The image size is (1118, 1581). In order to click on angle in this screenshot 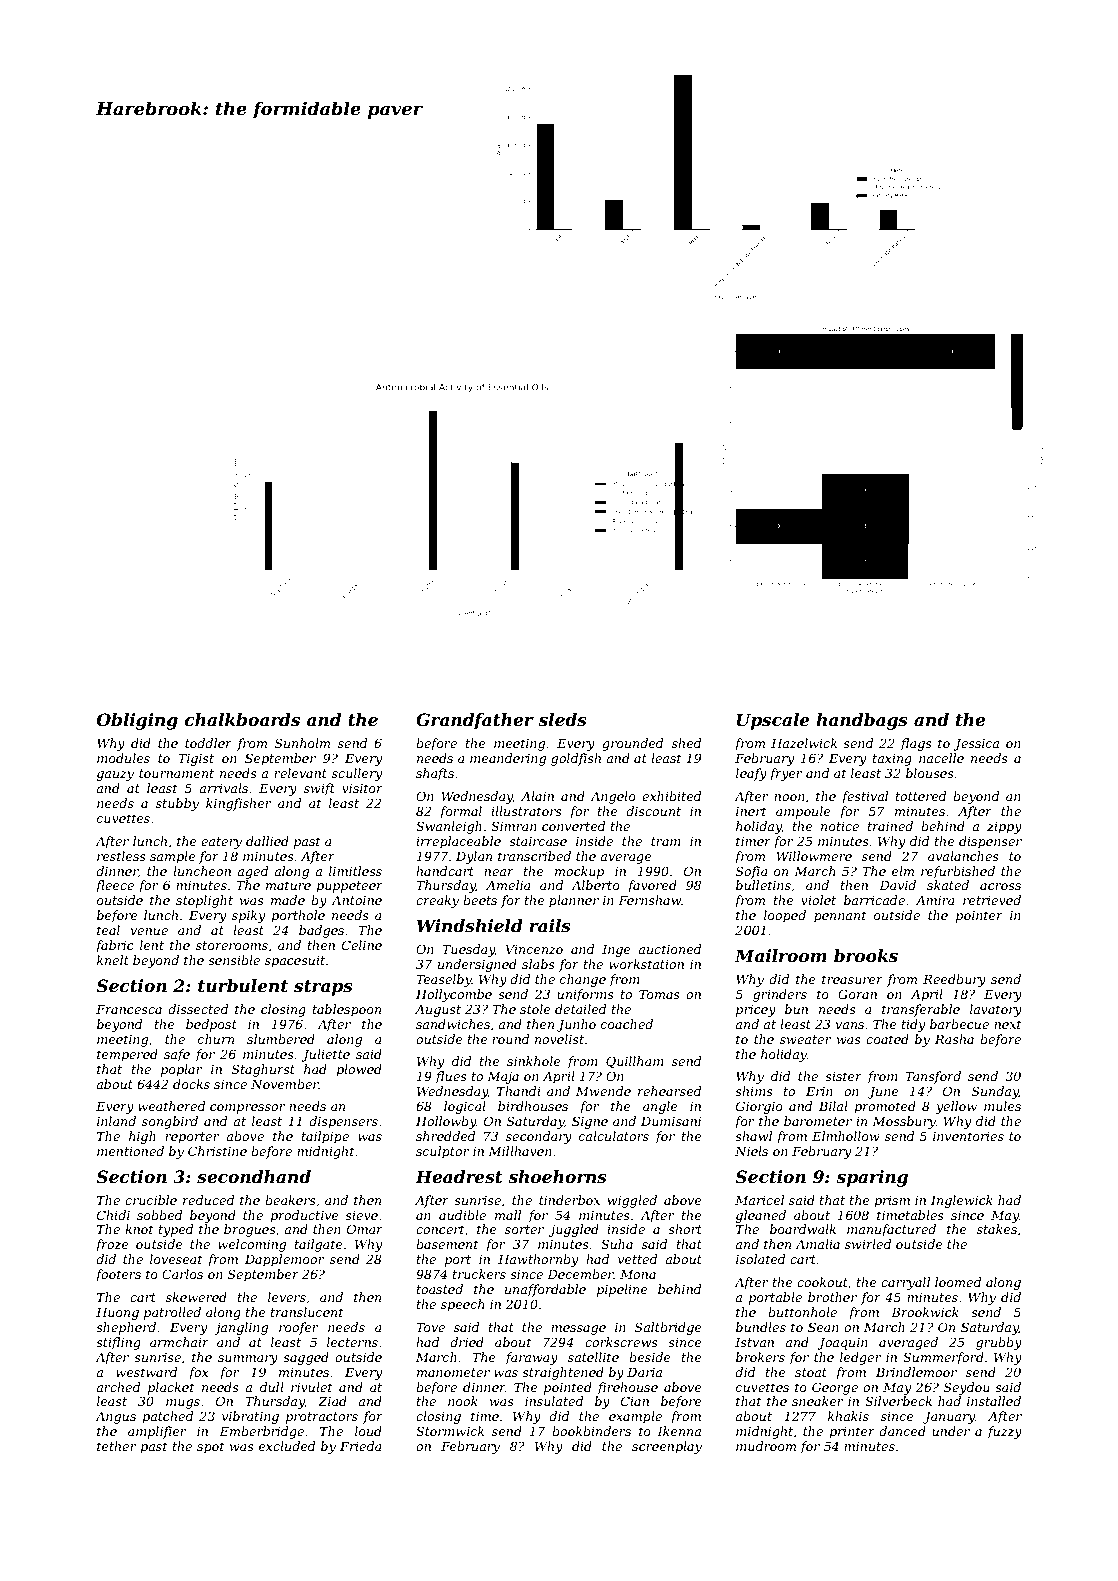, I will do `click(660, 1107)`.
